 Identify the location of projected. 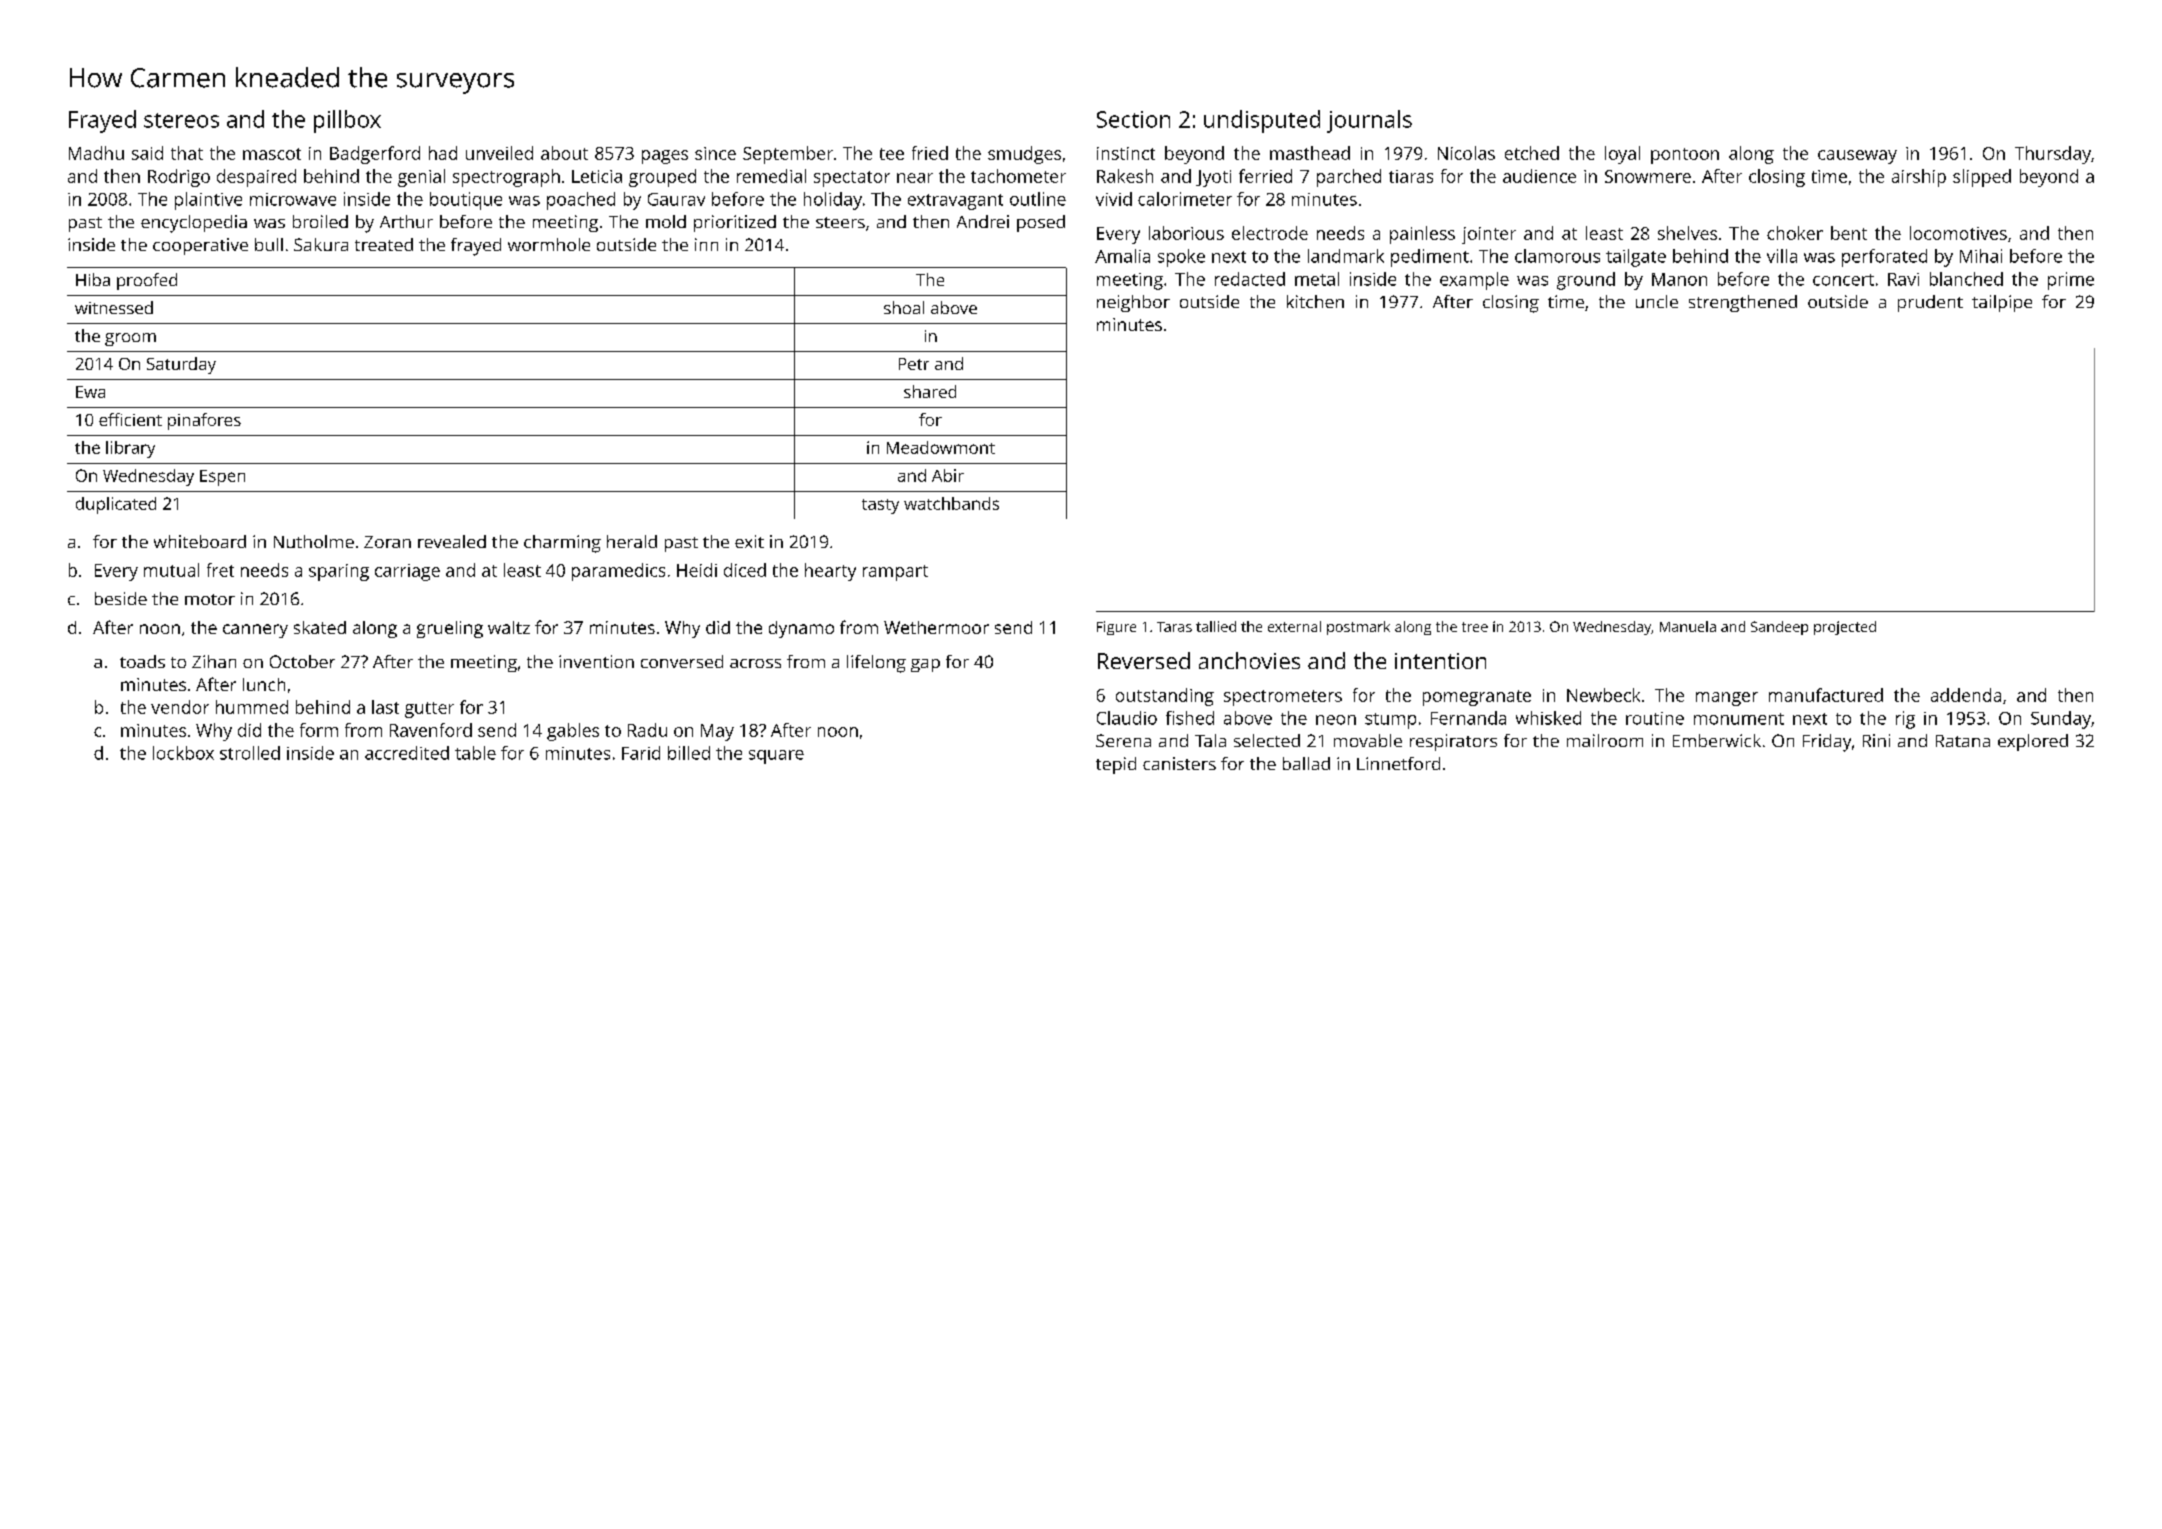
(1845, 628).
